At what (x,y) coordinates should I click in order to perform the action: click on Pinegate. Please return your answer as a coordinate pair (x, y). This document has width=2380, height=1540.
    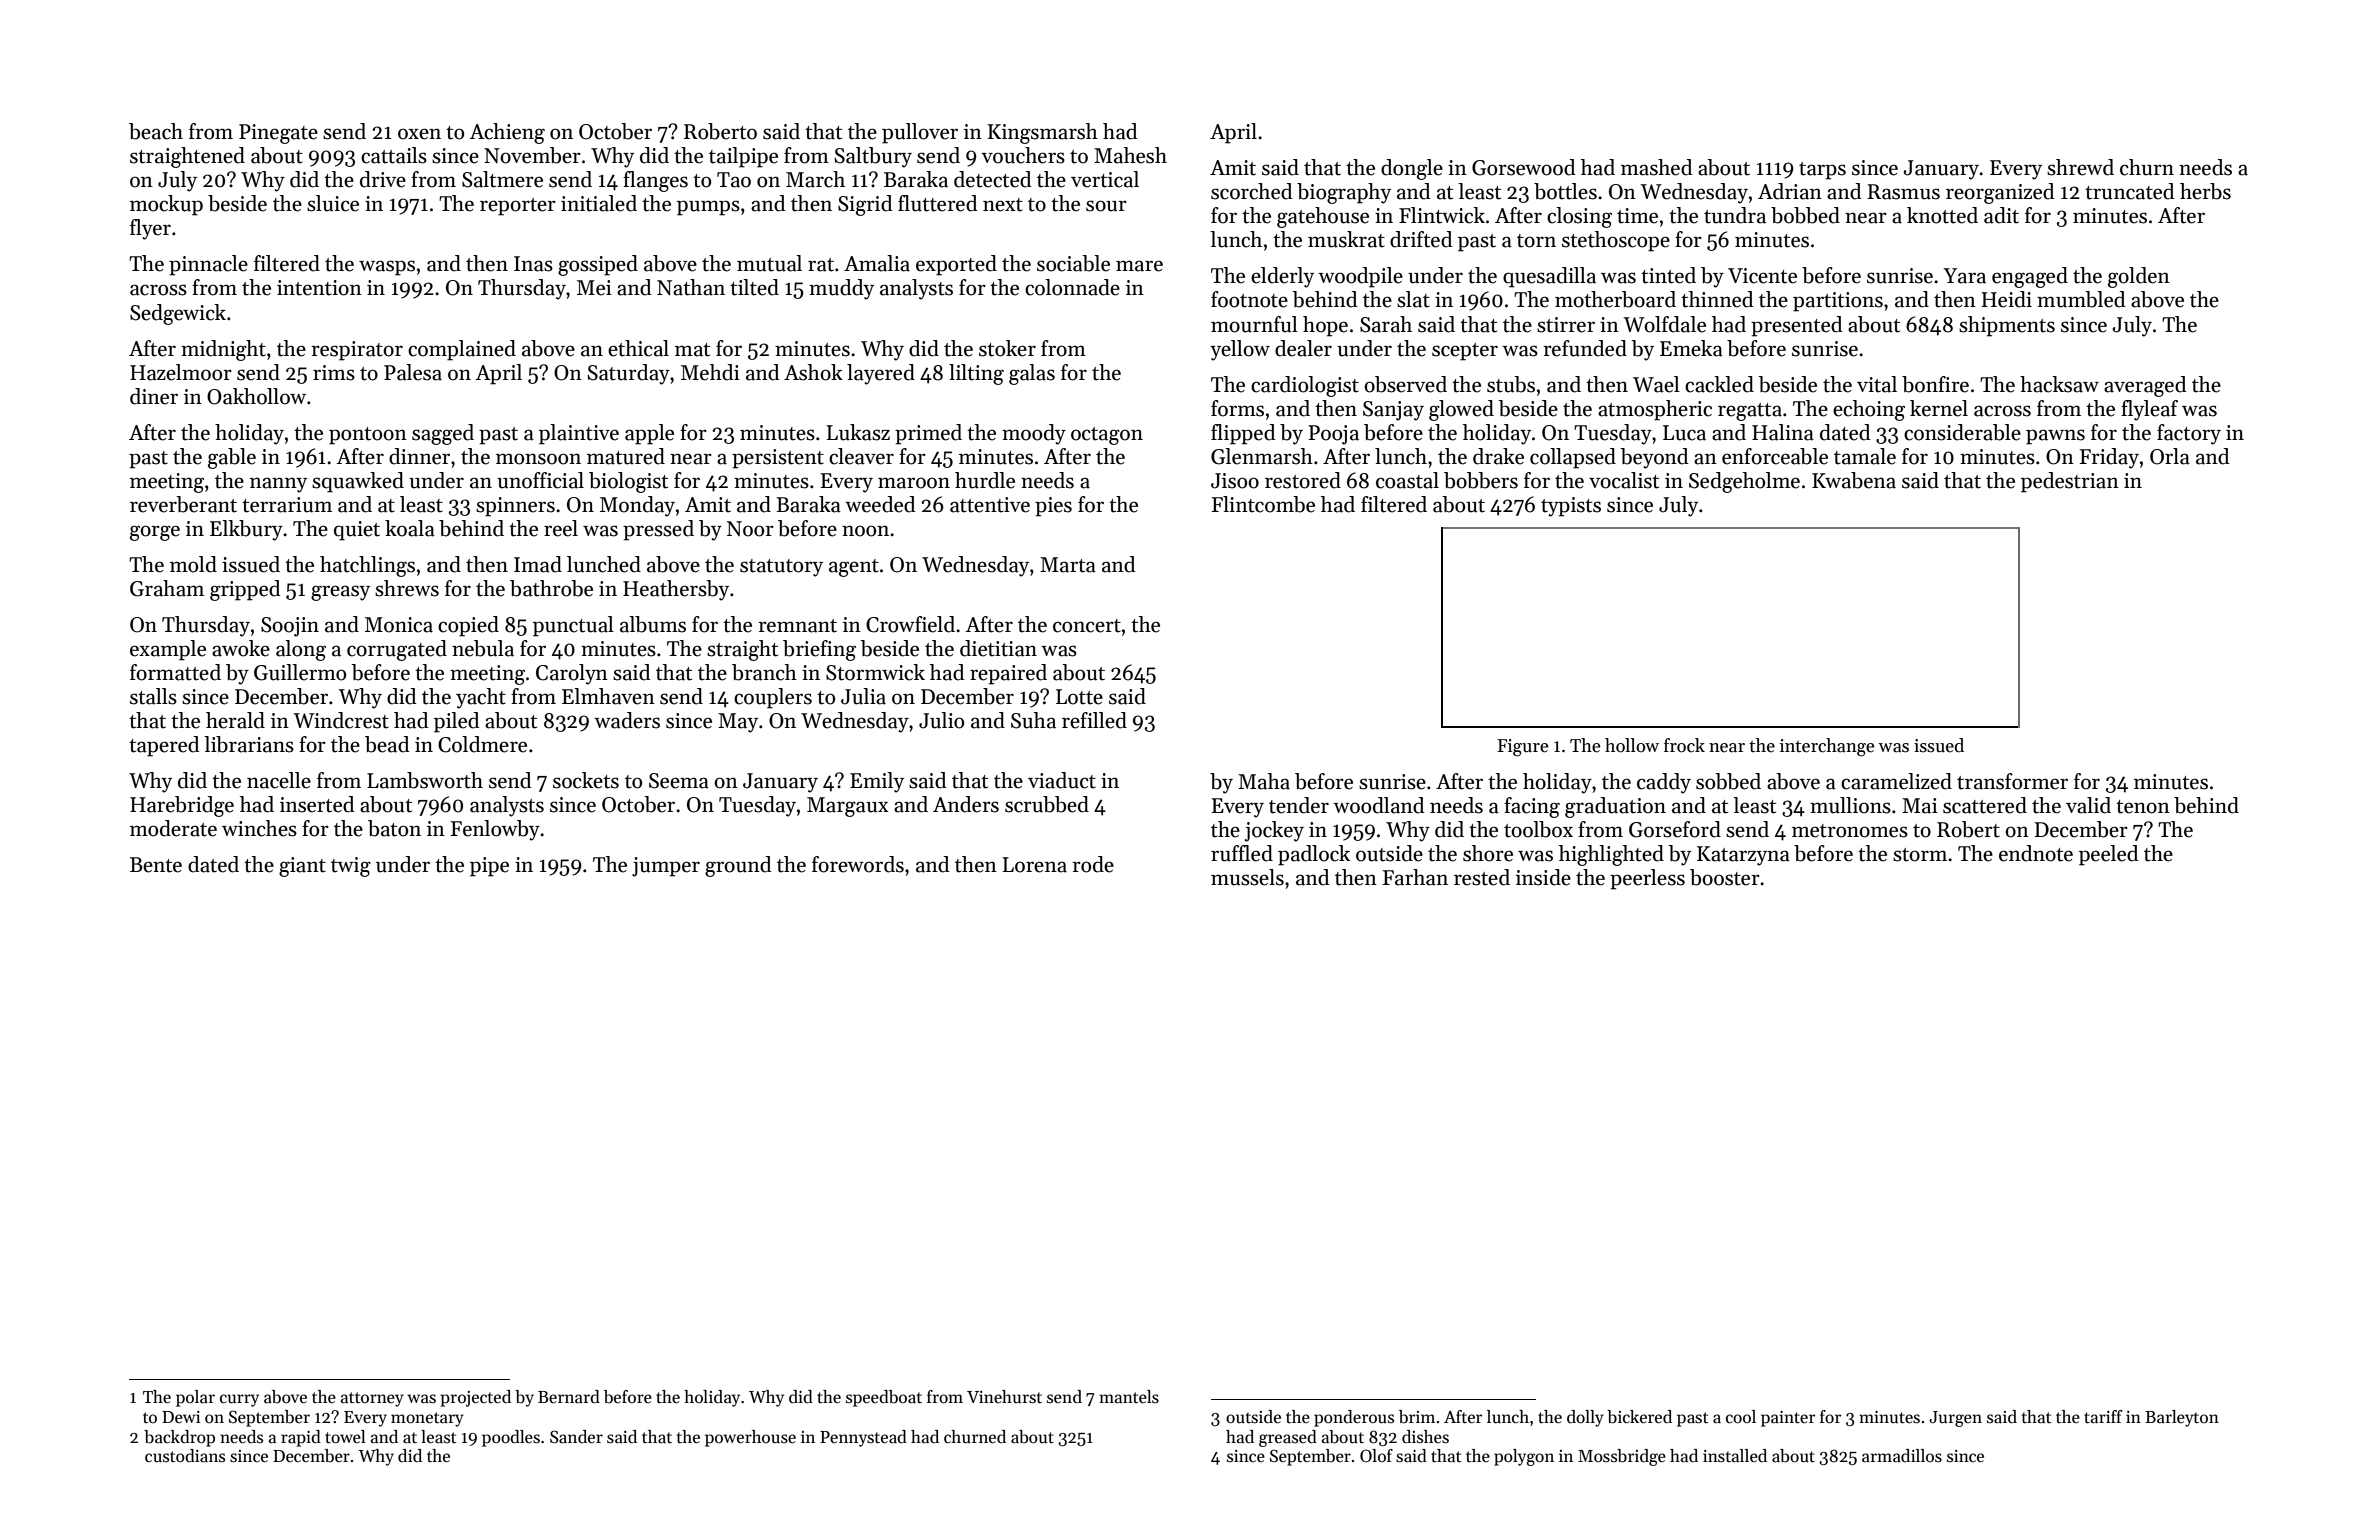
    Looking at the image, I should click on (278, 134).
